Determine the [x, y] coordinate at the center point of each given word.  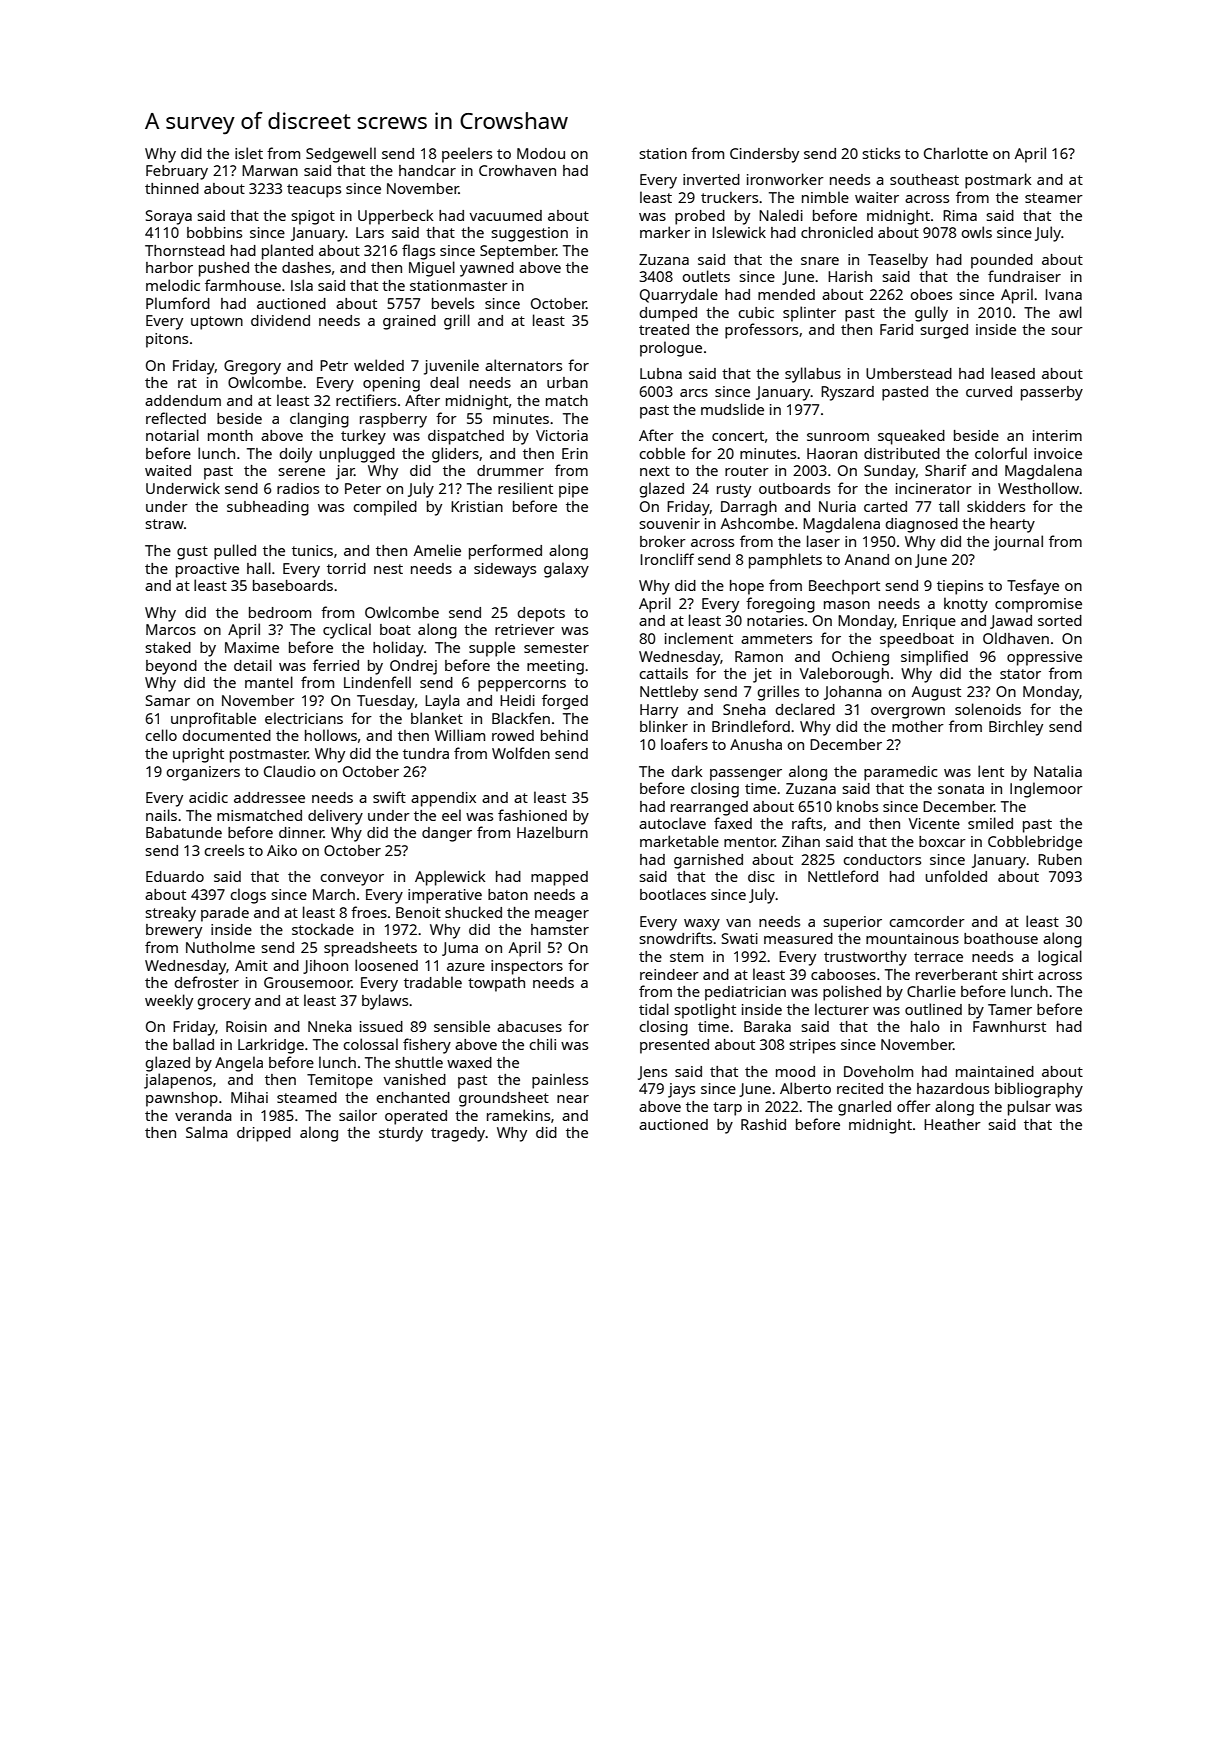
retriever [525, 629]
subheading [268, 508]
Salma [207, 1132]
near [573, 1099]
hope [747, 587]
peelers [467, 155]
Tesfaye [1033, 587]
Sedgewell [341, 155]
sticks [881, 153]
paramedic [900, 773]
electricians [304, 718]
